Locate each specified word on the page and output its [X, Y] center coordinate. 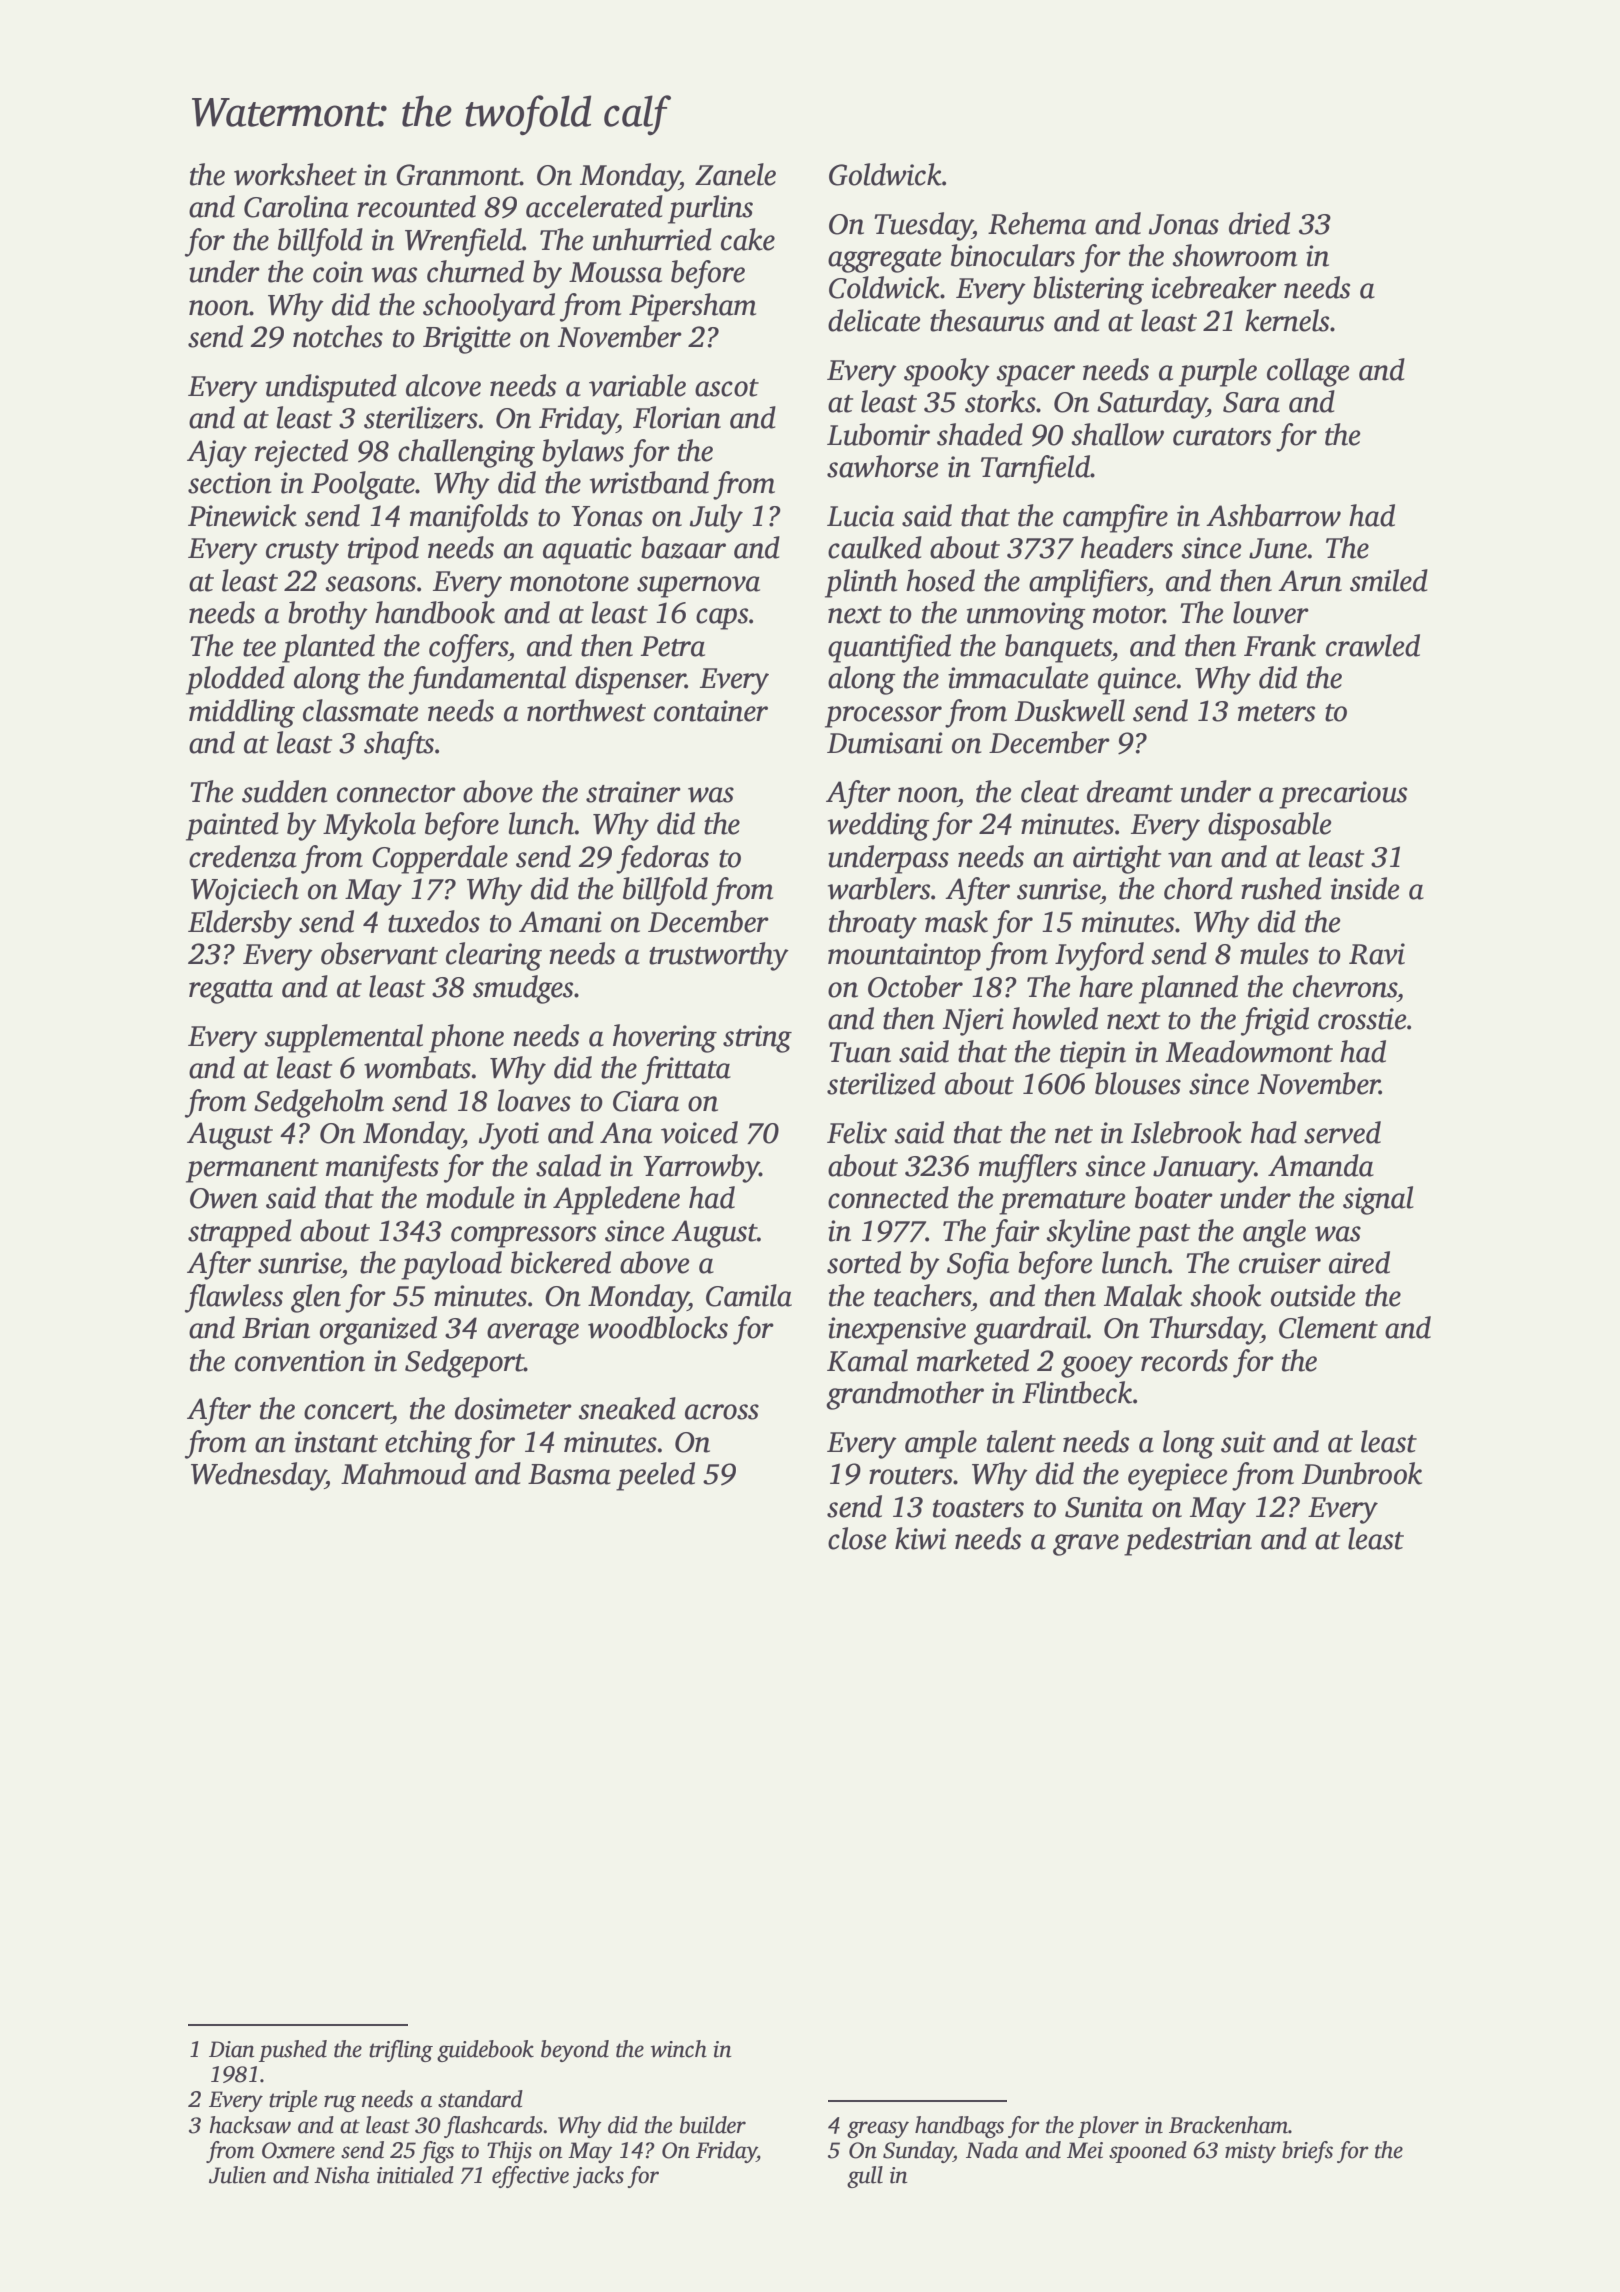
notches [338, 336]
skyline [1088, 1233]
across [722, 1412]
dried [1259, 223]
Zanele [735, 174]
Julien [237, 2175]
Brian [276, 1328]
